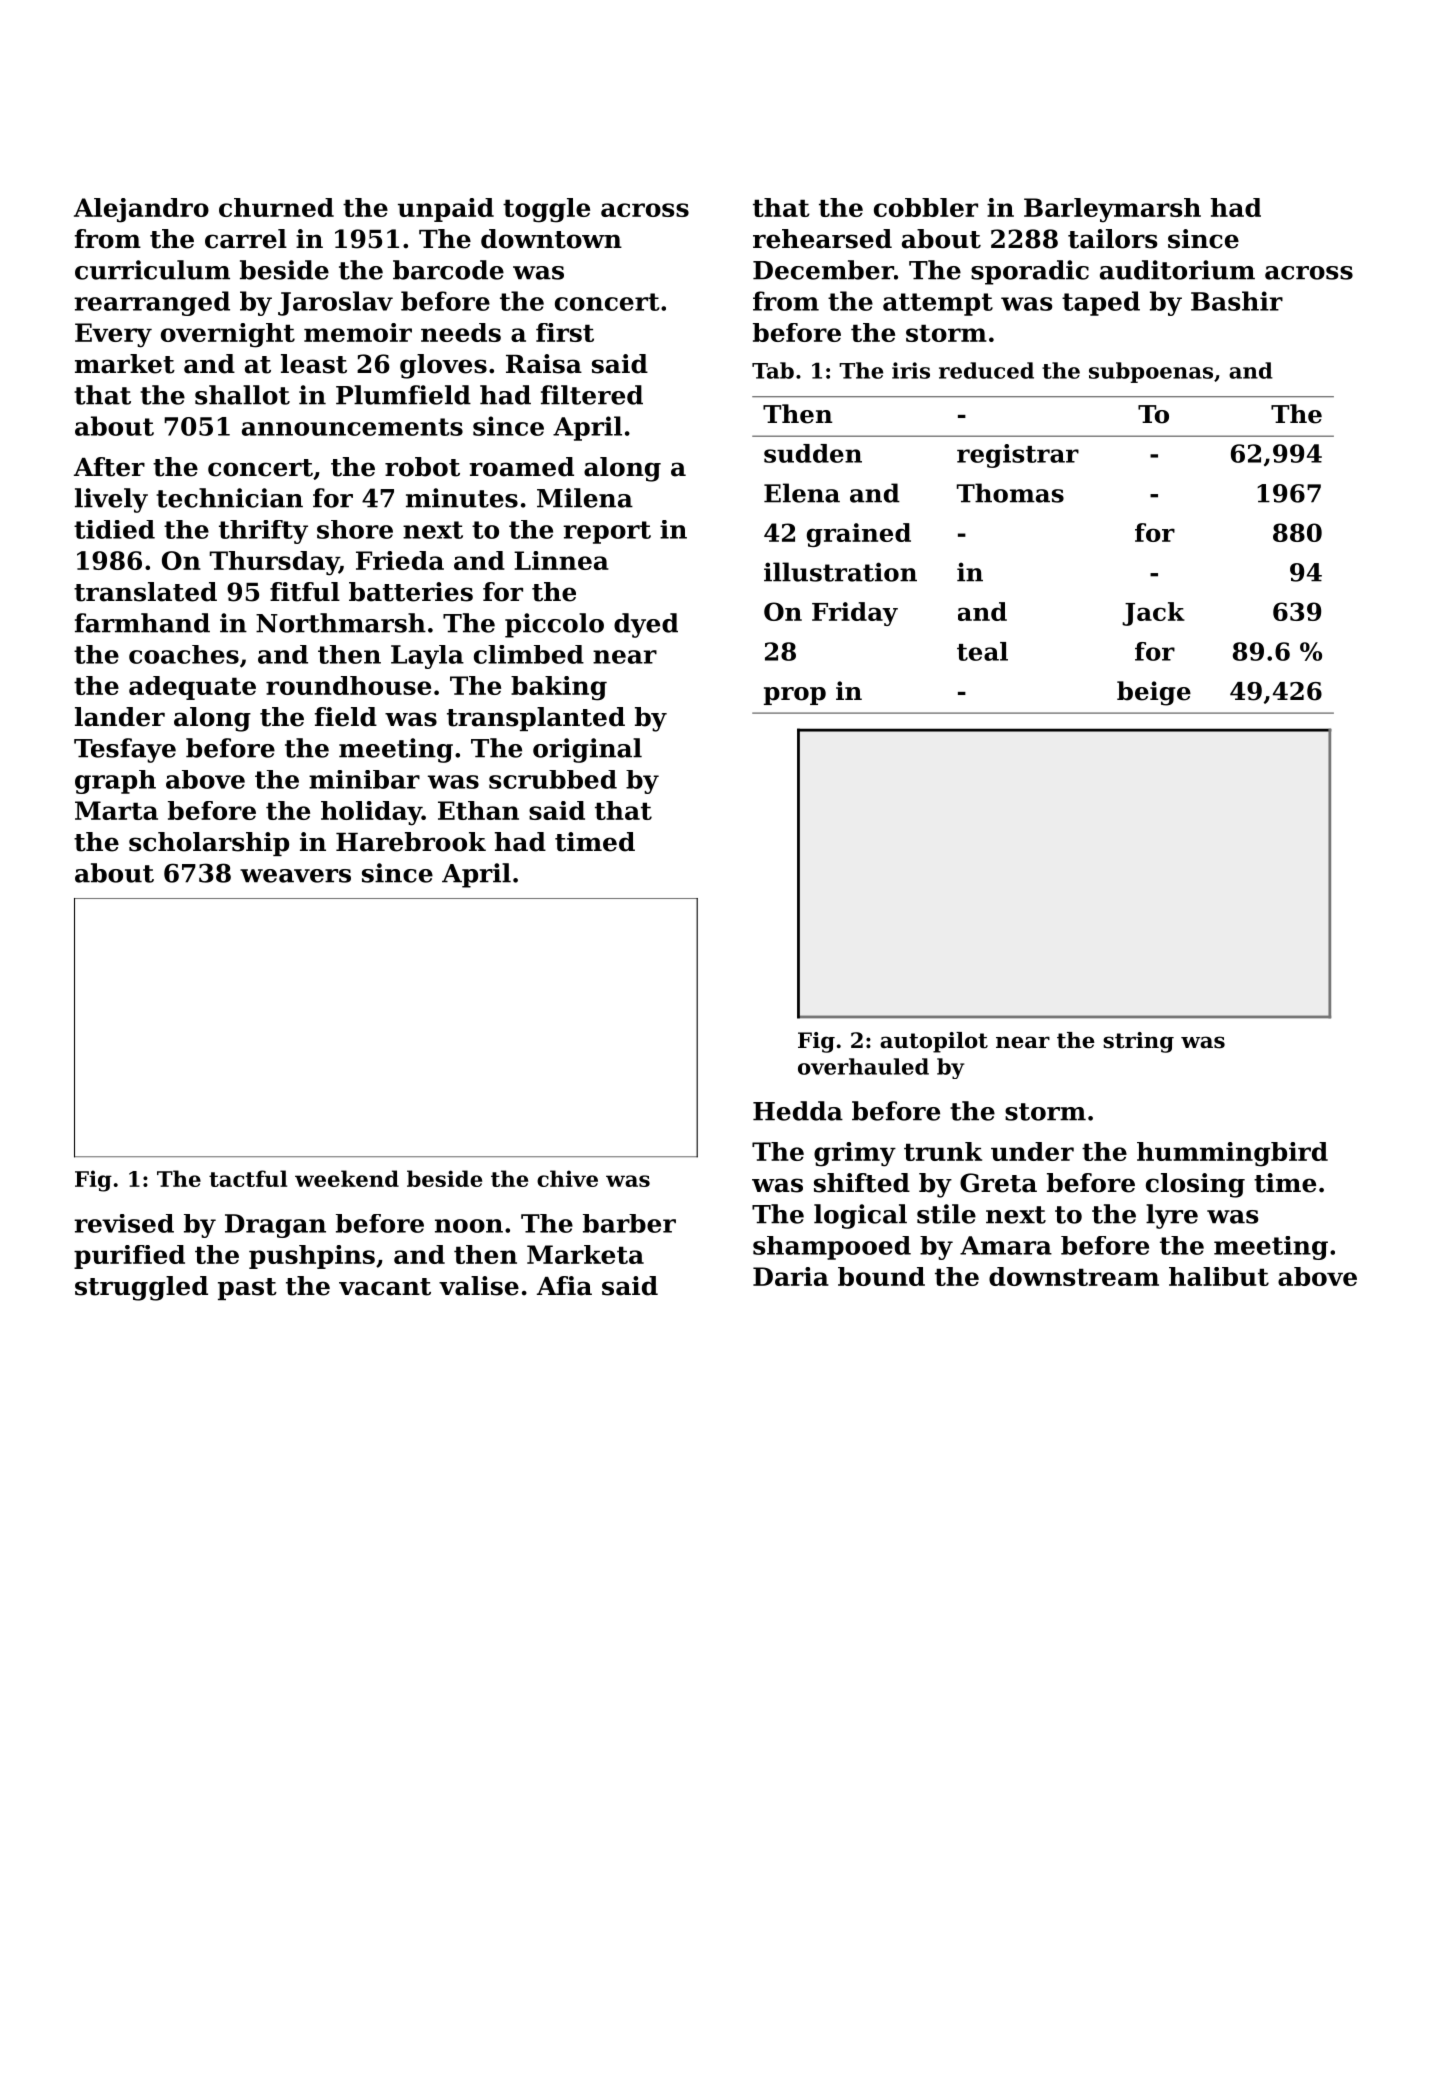 The width and height of the screenshot is (1450, 2100). What do you see at coordinates (911, 370) in the screenshot?
I see `iris` at bounding box center [911, 370].
